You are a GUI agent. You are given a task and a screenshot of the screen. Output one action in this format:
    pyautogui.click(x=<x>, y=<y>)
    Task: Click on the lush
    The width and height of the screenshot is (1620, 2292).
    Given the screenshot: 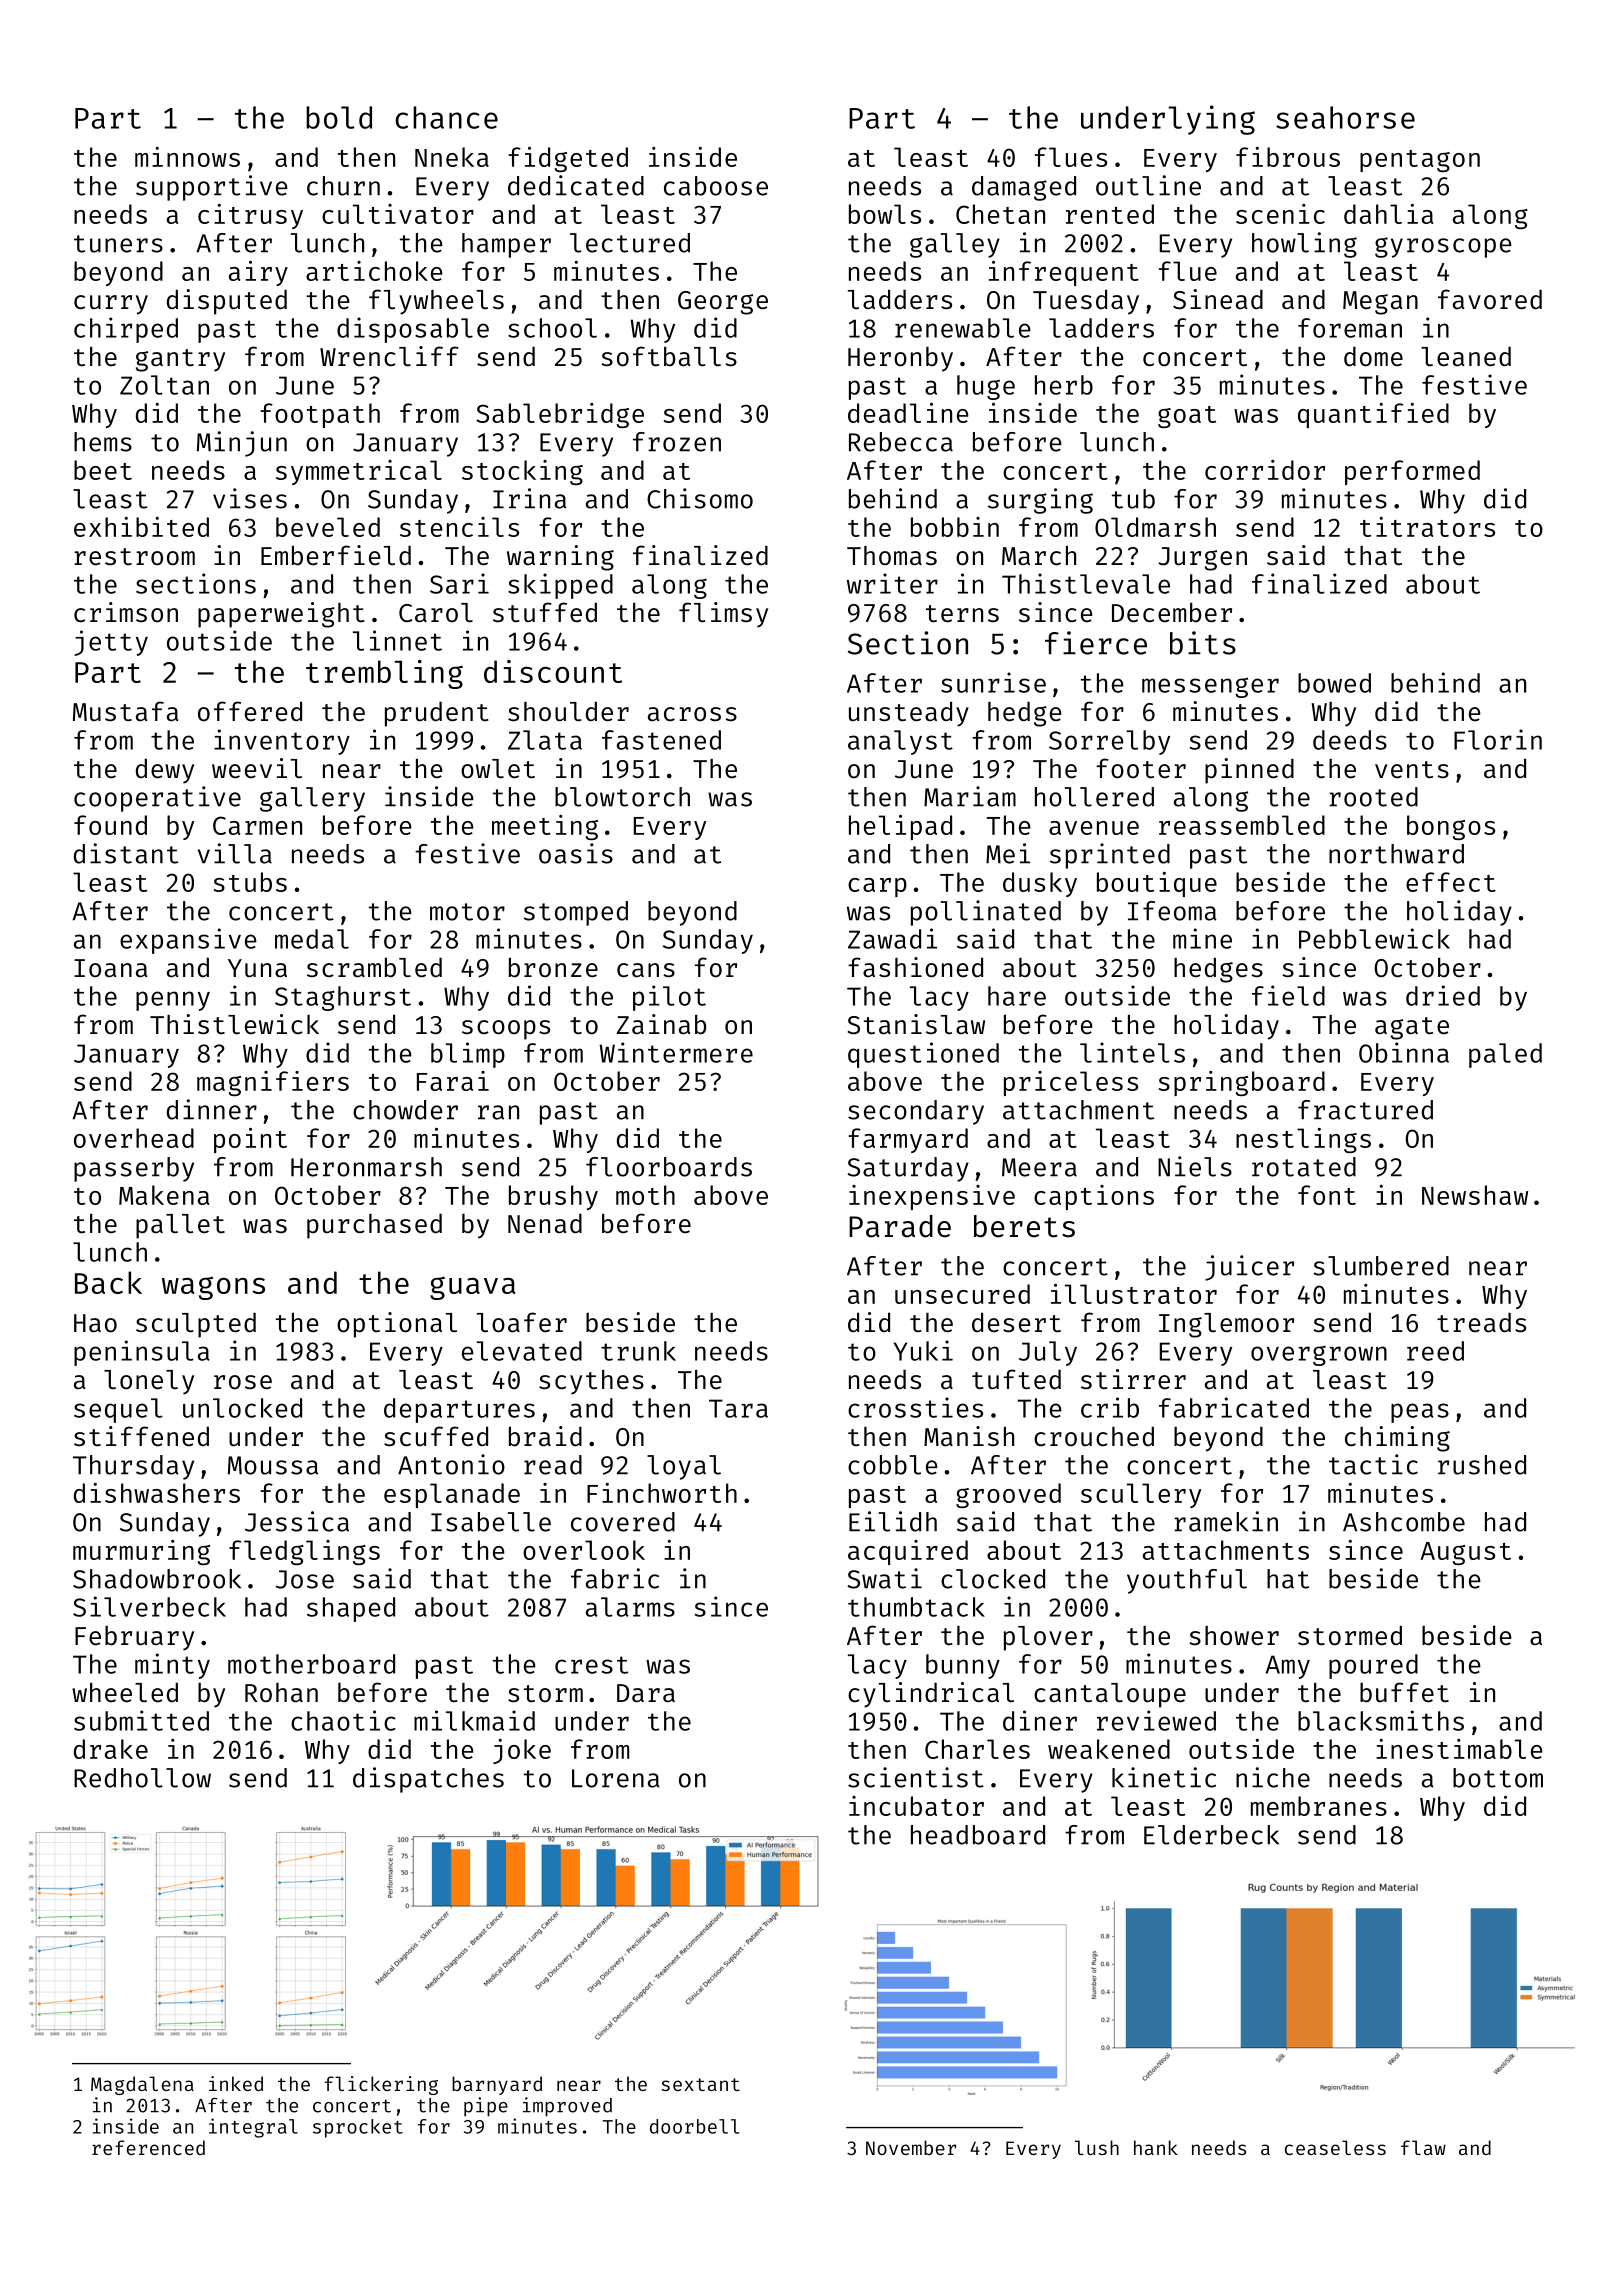 What is the action you would take?
    pyautogui.click(x=1097, y=2147)
